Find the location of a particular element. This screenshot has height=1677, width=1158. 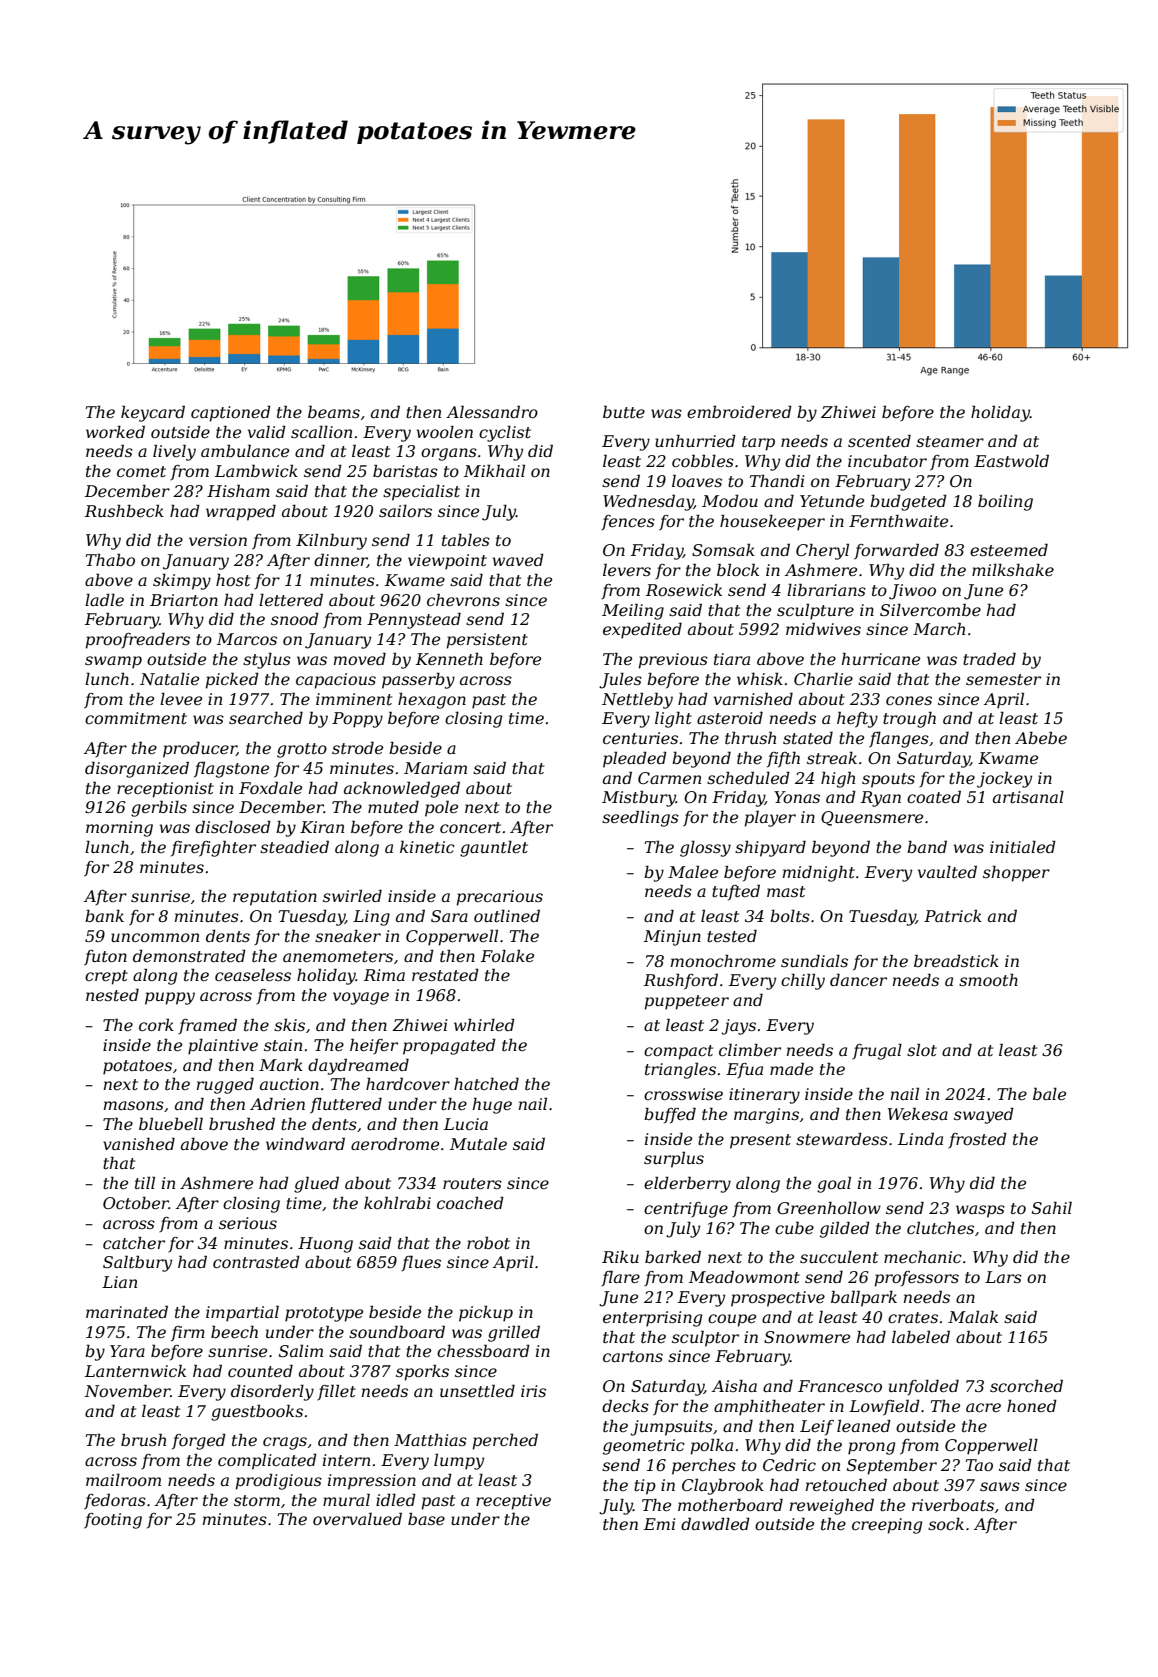

centrifuge is located at coordinates (686, 1210).
